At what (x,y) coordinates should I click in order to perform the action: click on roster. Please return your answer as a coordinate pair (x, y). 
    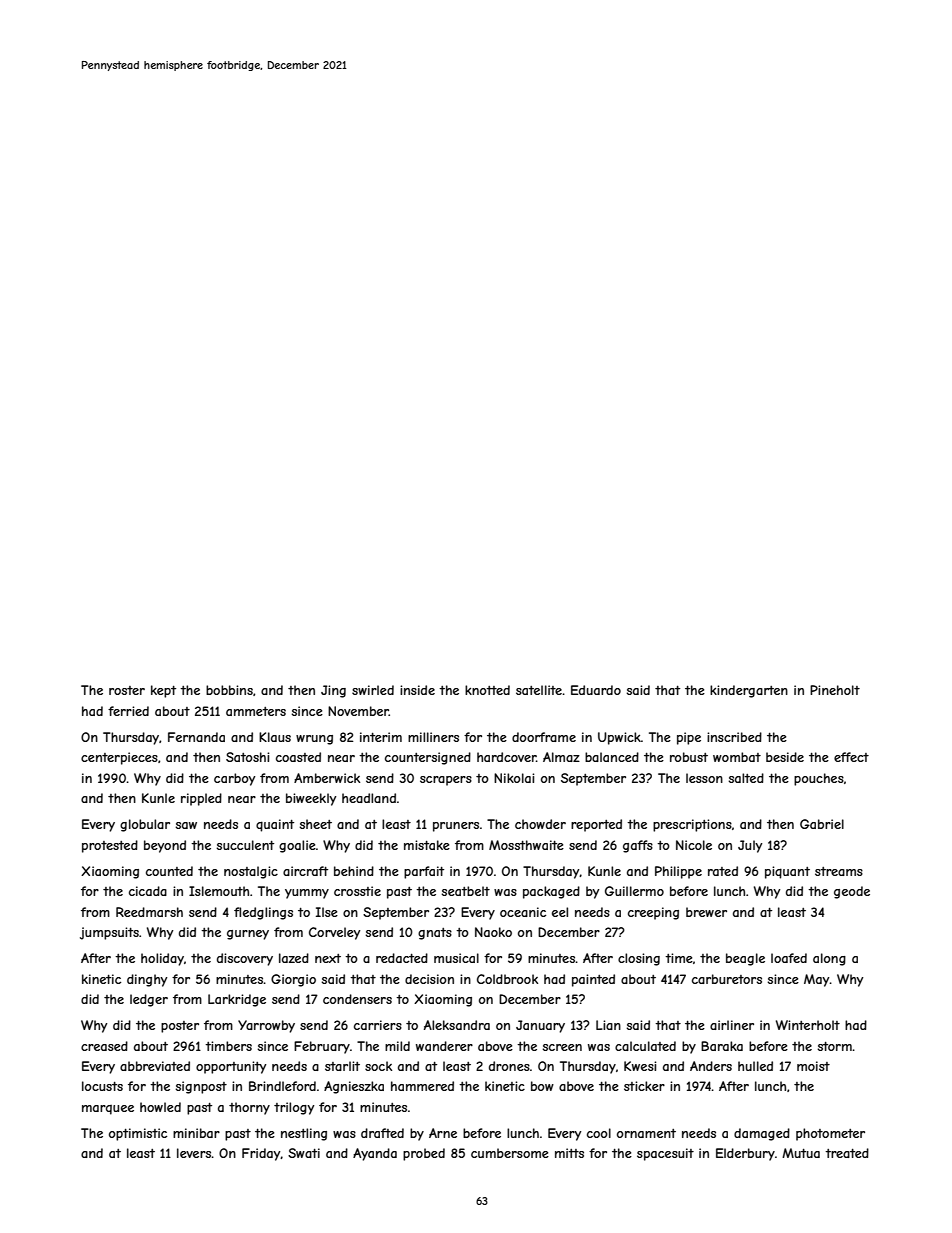
    Looking at the image, I should click on (127, 690).
